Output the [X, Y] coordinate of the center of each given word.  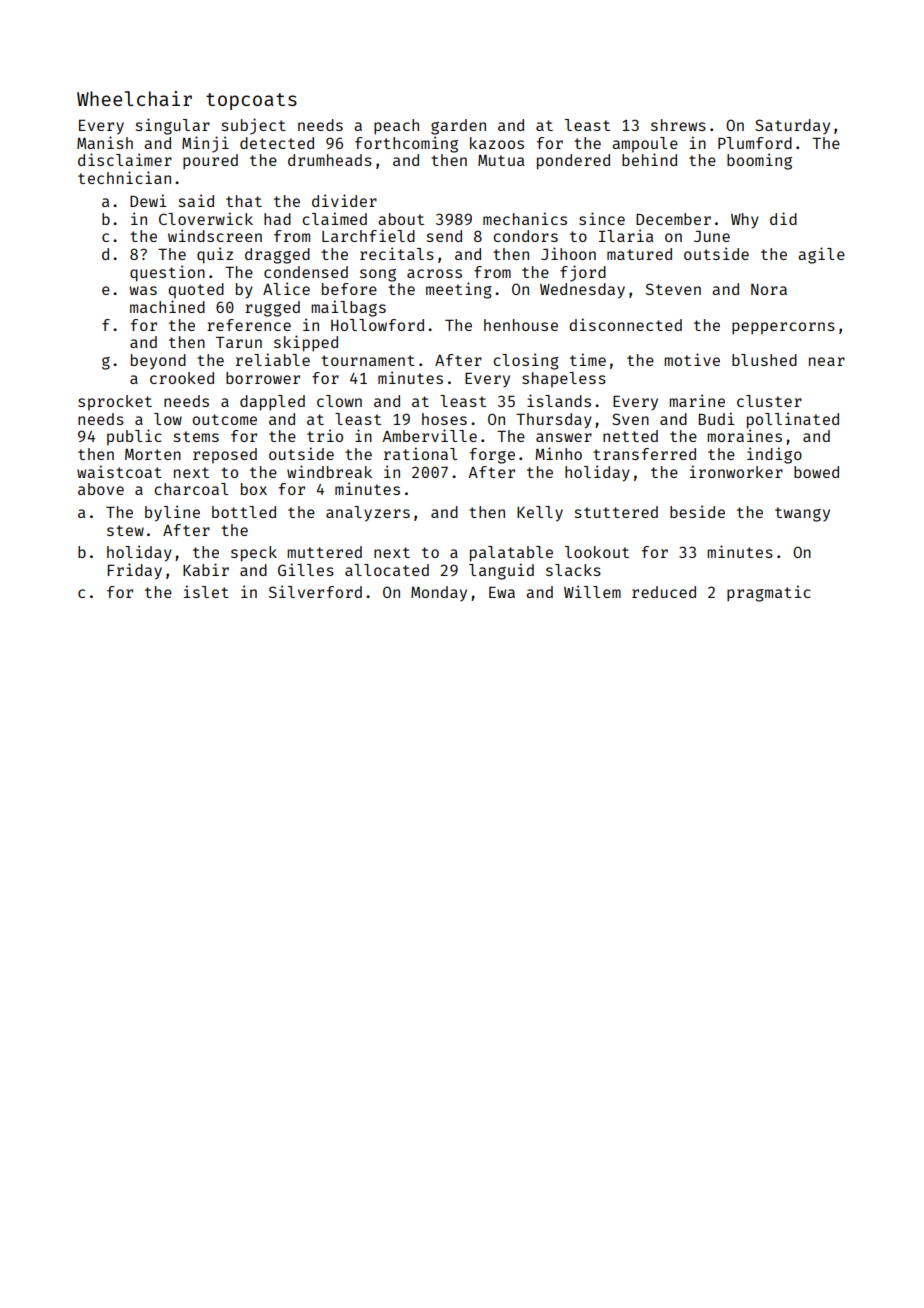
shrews [678, 125]
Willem [592, 591]
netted [630, 436]
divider [344, 200]
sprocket [115, 403]
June [712, 236]
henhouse [521, 325]
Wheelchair [134, 98]
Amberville [429, 435]
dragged [277, 256]
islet [206, 591]
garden [458, 127]
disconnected [625, 324]
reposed [225, 456]
